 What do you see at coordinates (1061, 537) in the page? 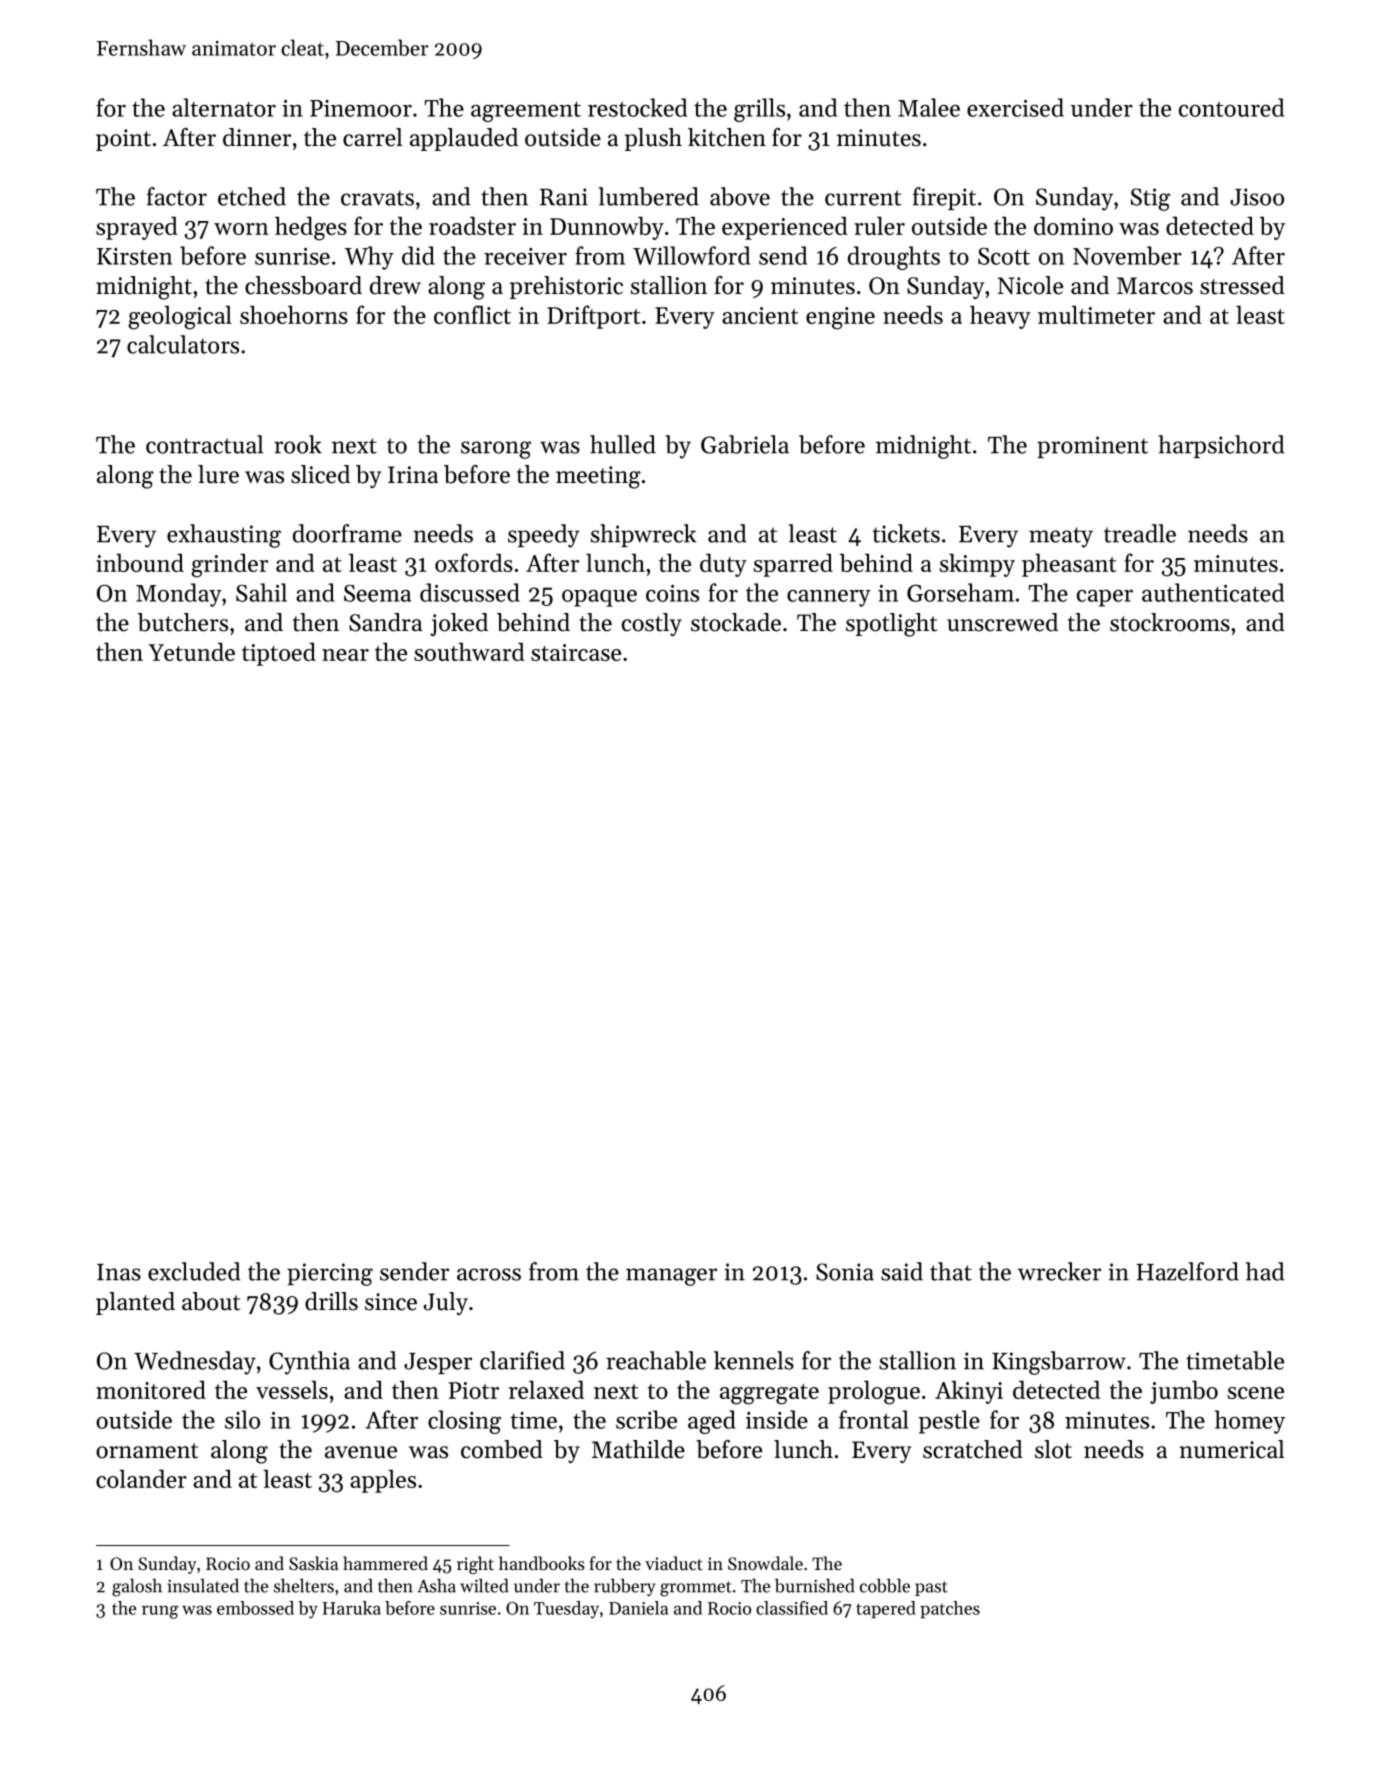
I see `meaty` at bounding box center [1061, 537].
